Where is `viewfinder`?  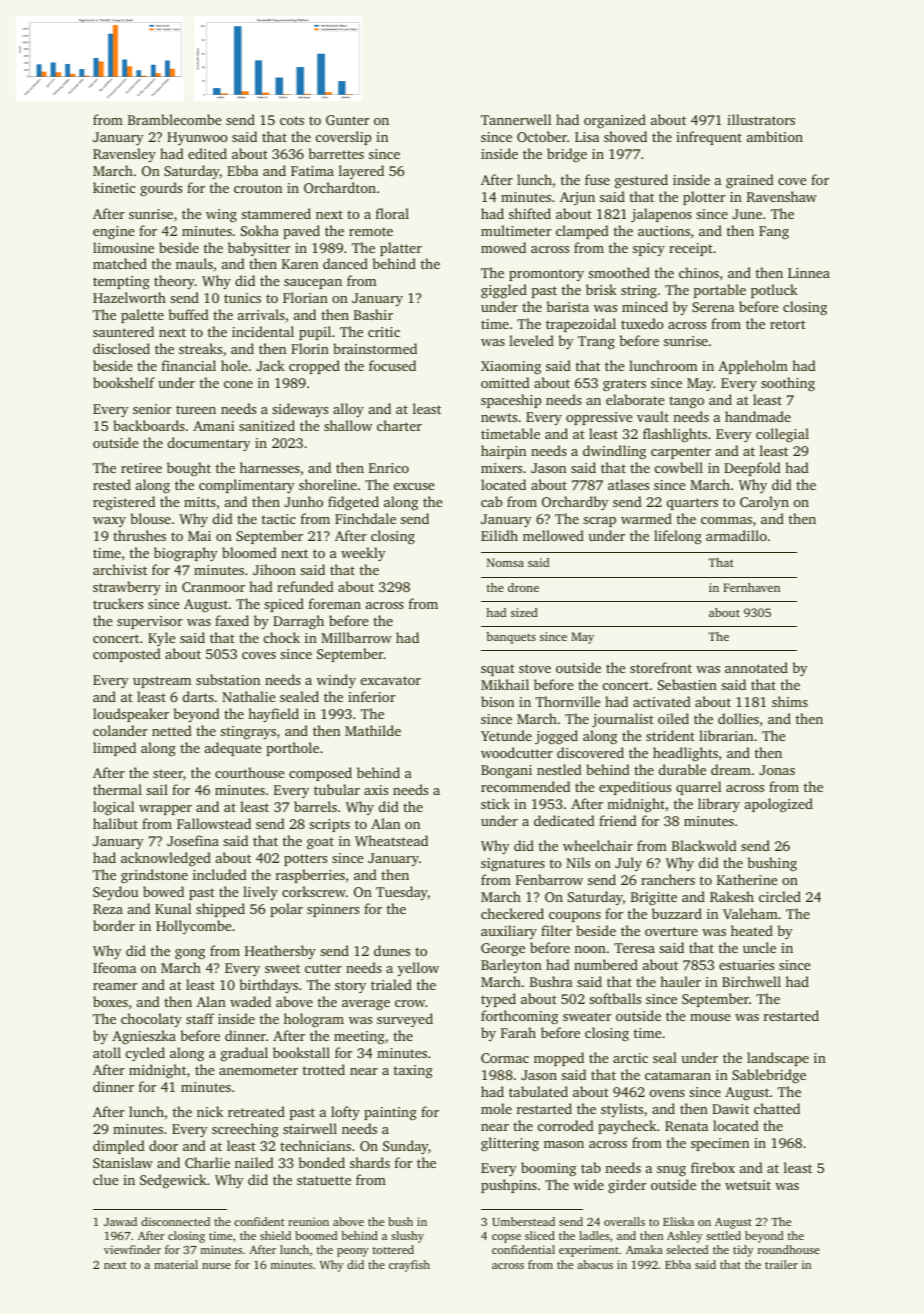 viewfinder is located at coordinates (132, 1249).
